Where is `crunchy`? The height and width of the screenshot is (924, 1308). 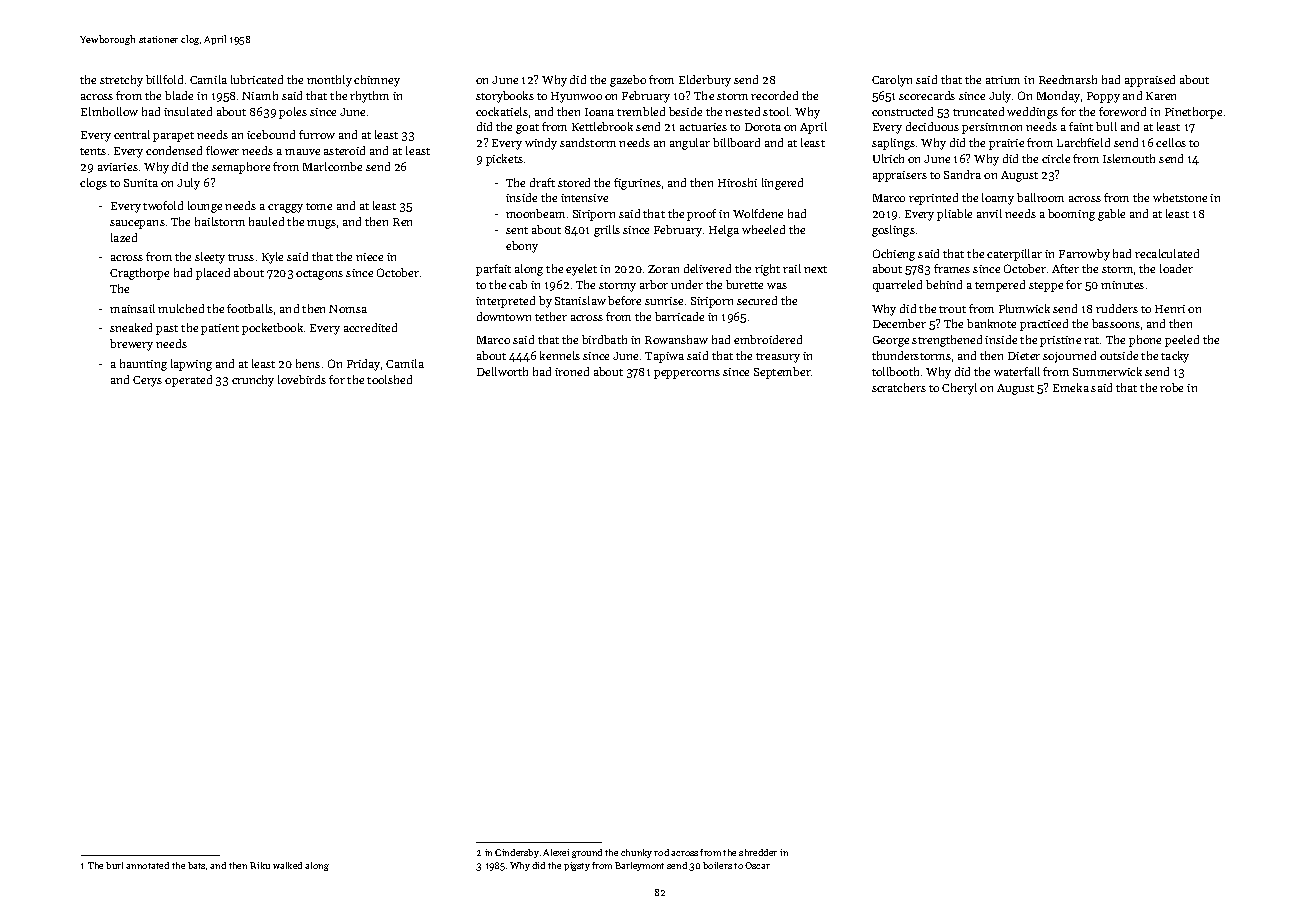
crunchy is located at coordinates (253, 381).
